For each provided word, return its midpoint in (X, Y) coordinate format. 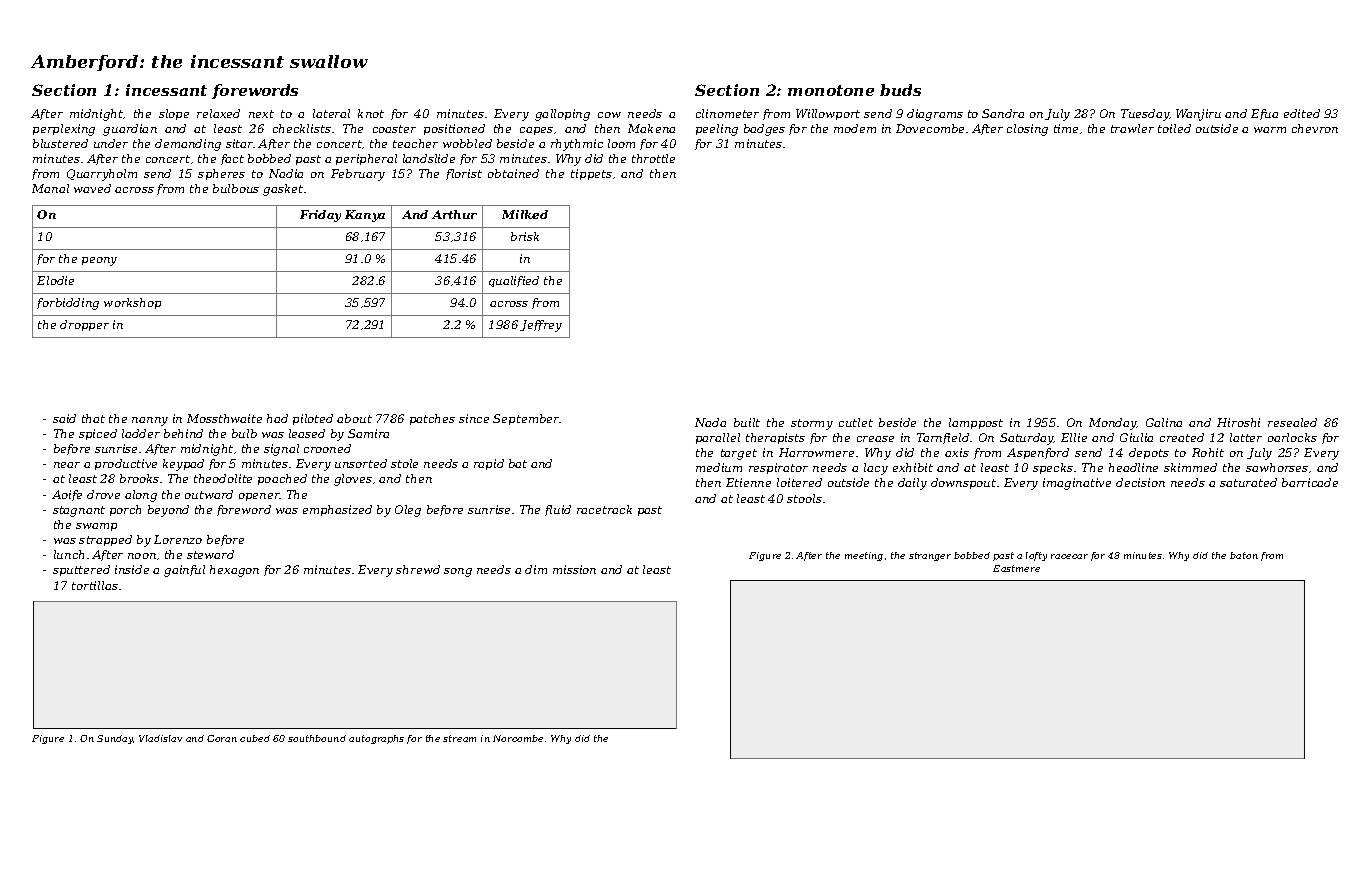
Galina (1164, 422)
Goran (222, 738)
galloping (562, 115)
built (747, 422)
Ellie (1074, 437)
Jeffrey (541, 326)
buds (900, 90)
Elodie (55, 280)
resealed (1292, 422)
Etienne (748, 482)
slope (174, 114)
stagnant (79, 511)
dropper (84, 325)
